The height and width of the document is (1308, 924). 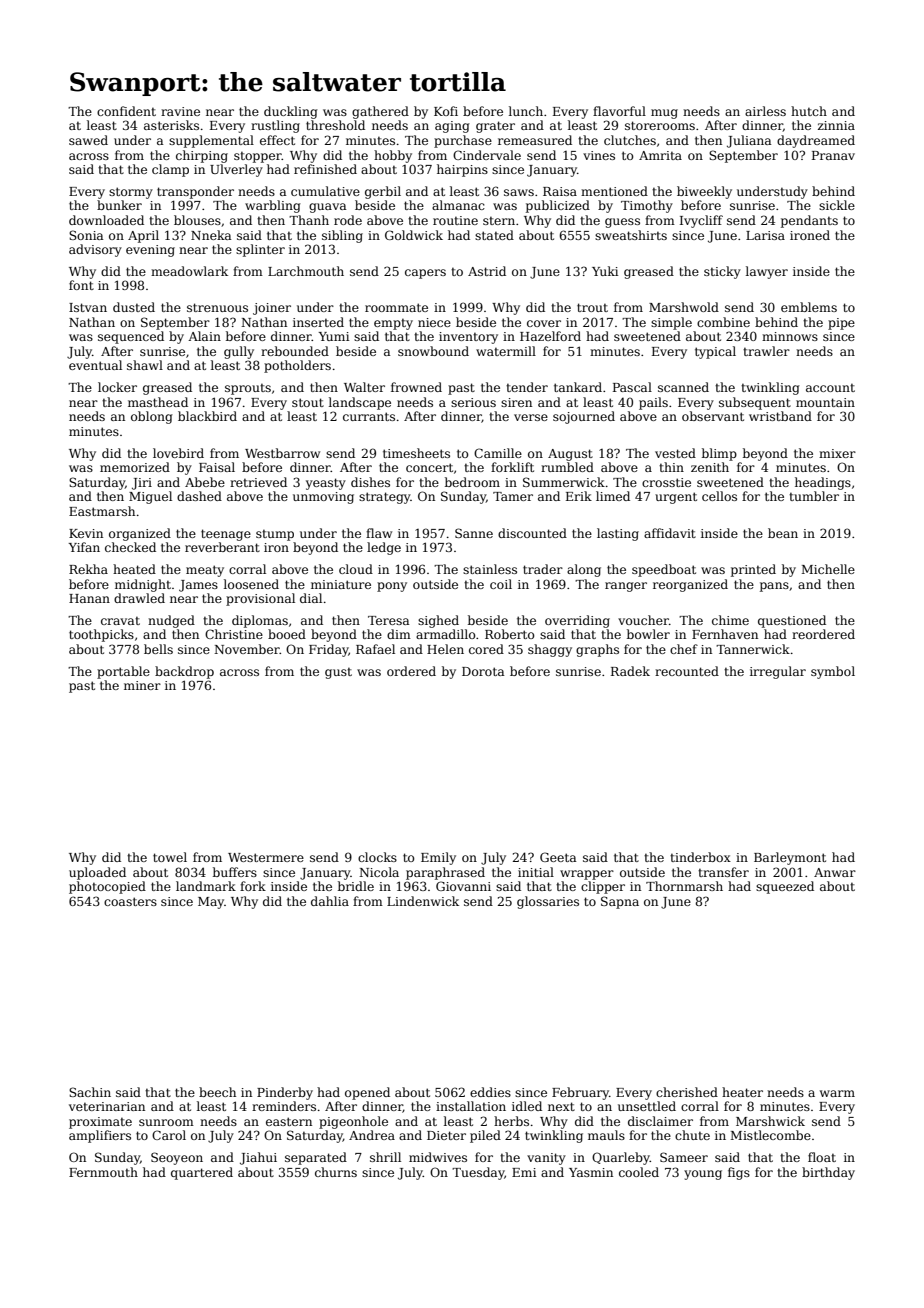 I want to click on installation, so click(x=471, y=1106).
